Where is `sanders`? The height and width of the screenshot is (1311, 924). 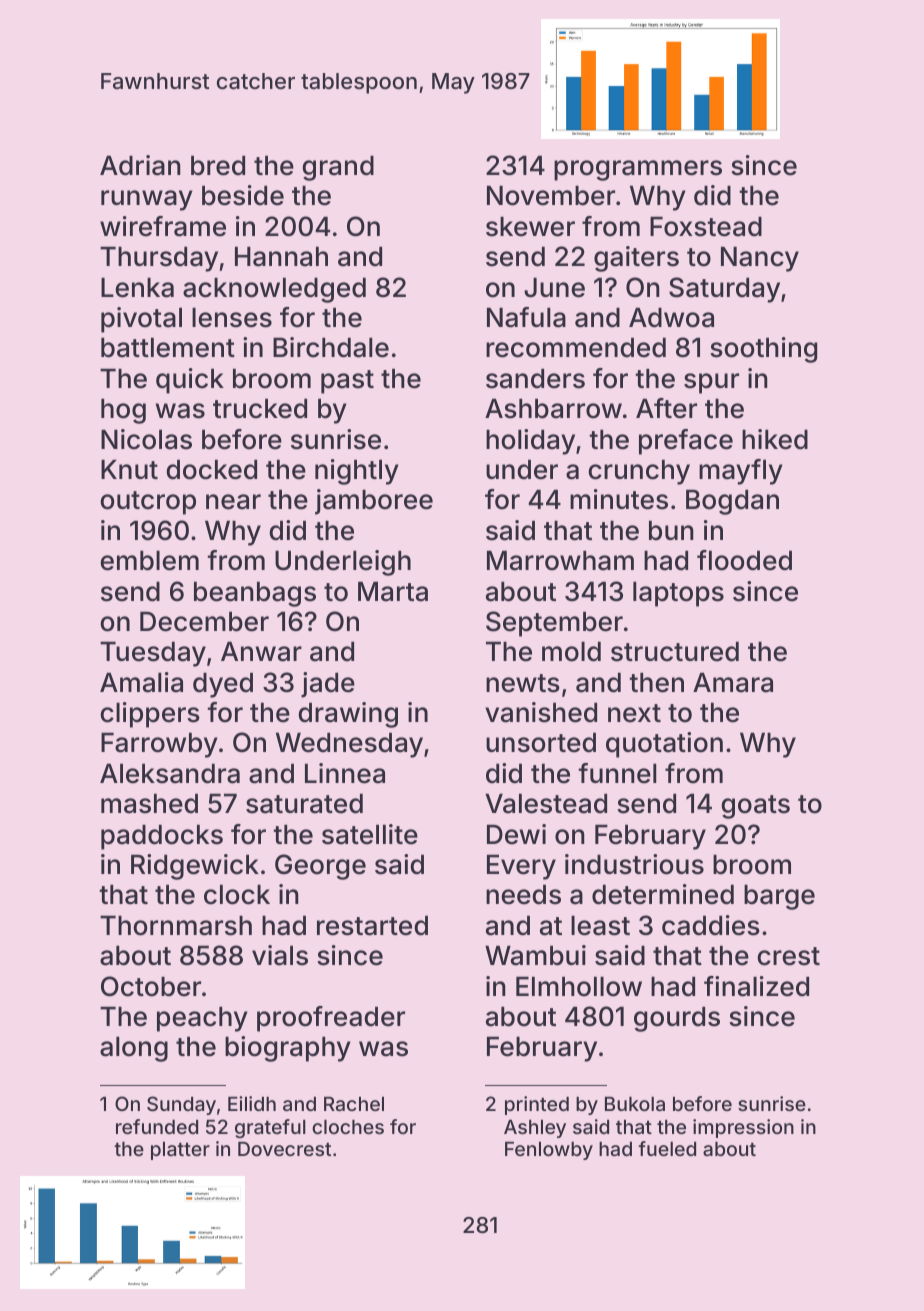 sanders is located at coordinates (535, 379).
